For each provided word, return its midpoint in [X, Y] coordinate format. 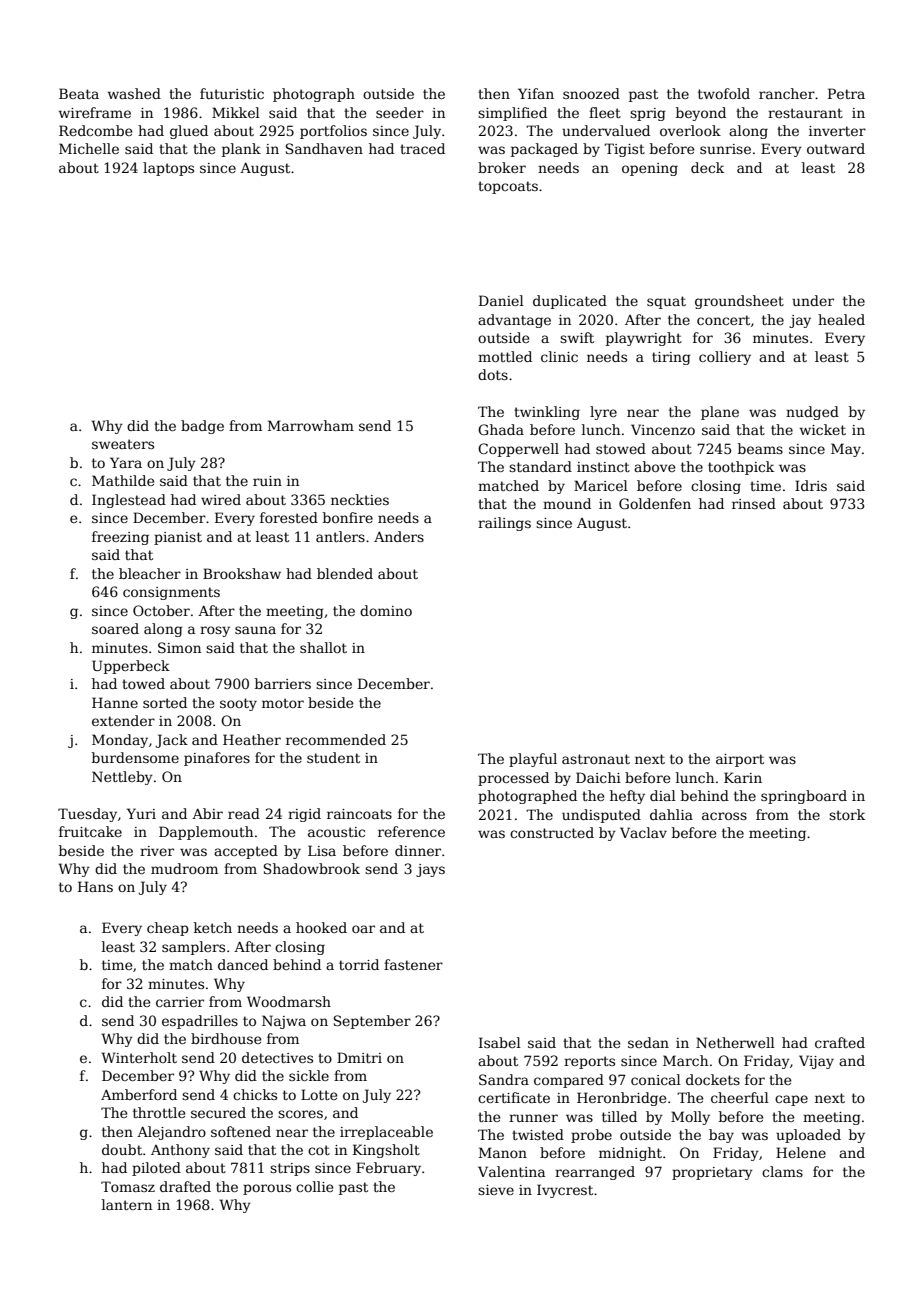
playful [533, 760]
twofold [724, 93]
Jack [171, 741]
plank [241, 150]
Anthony [180, 1151]
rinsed [754, 503]
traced [422, 148]
